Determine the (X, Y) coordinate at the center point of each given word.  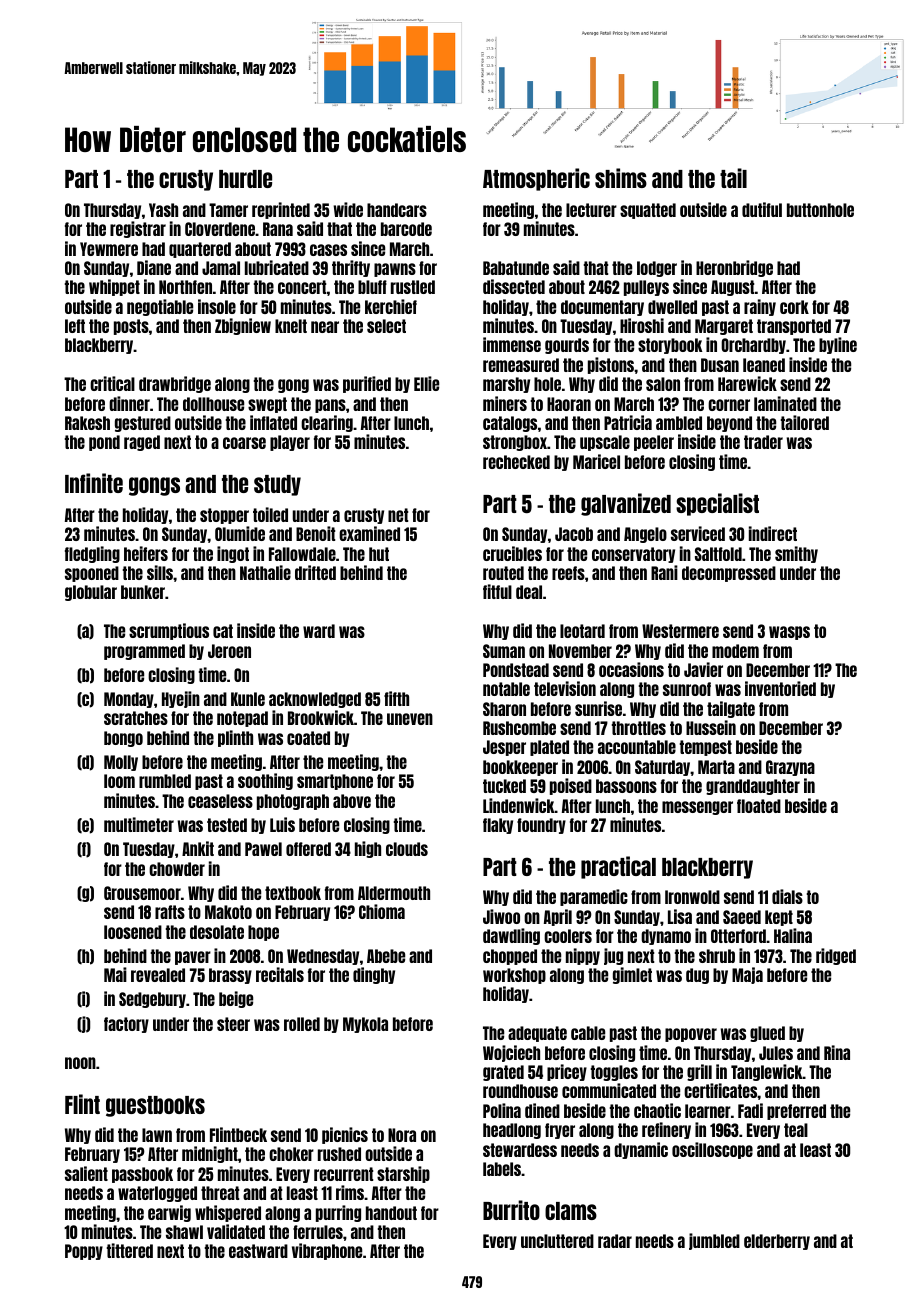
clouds (407, 849)
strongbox (515, 443)
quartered (200, 250)
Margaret (724, 327)
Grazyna (790, 768)
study (277, 485)
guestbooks (155, 1106)
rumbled (165, 781)
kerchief (391, 306)
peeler (654, 443)
